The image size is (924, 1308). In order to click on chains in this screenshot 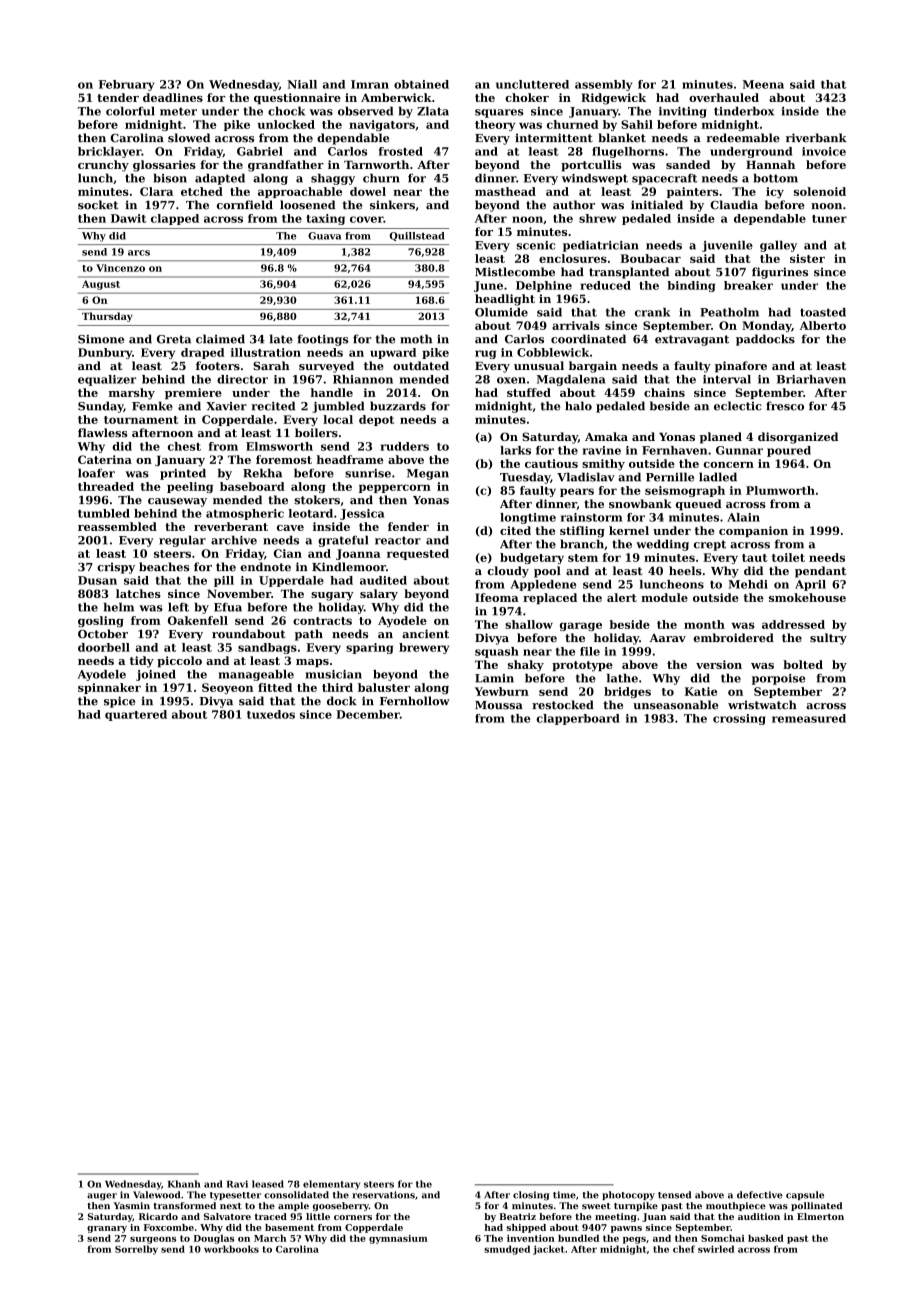, I will do `click(664, 392)`.
